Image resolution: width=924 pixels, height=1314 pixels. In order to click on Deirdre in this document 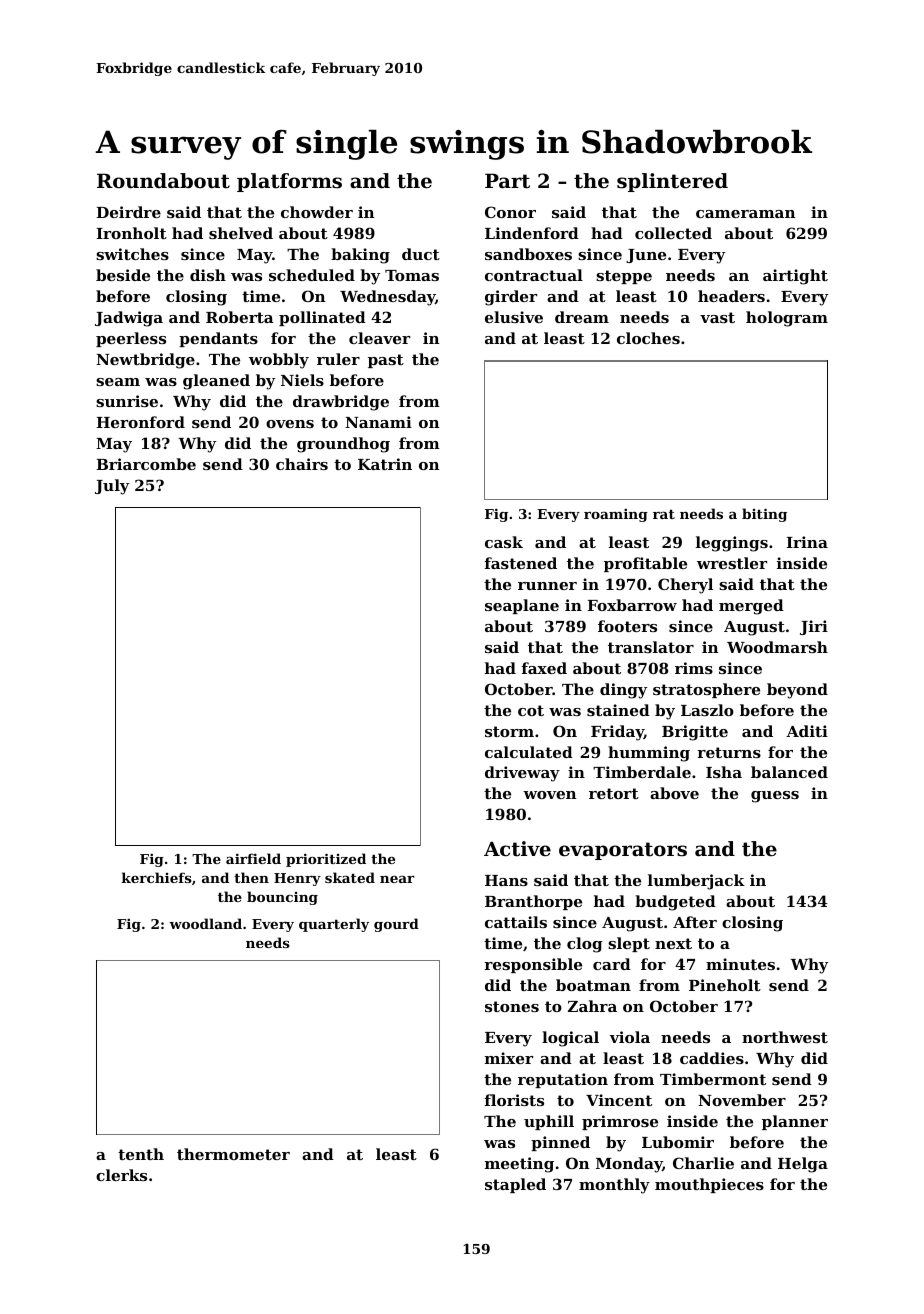, I will do `click(128, 212)`.
